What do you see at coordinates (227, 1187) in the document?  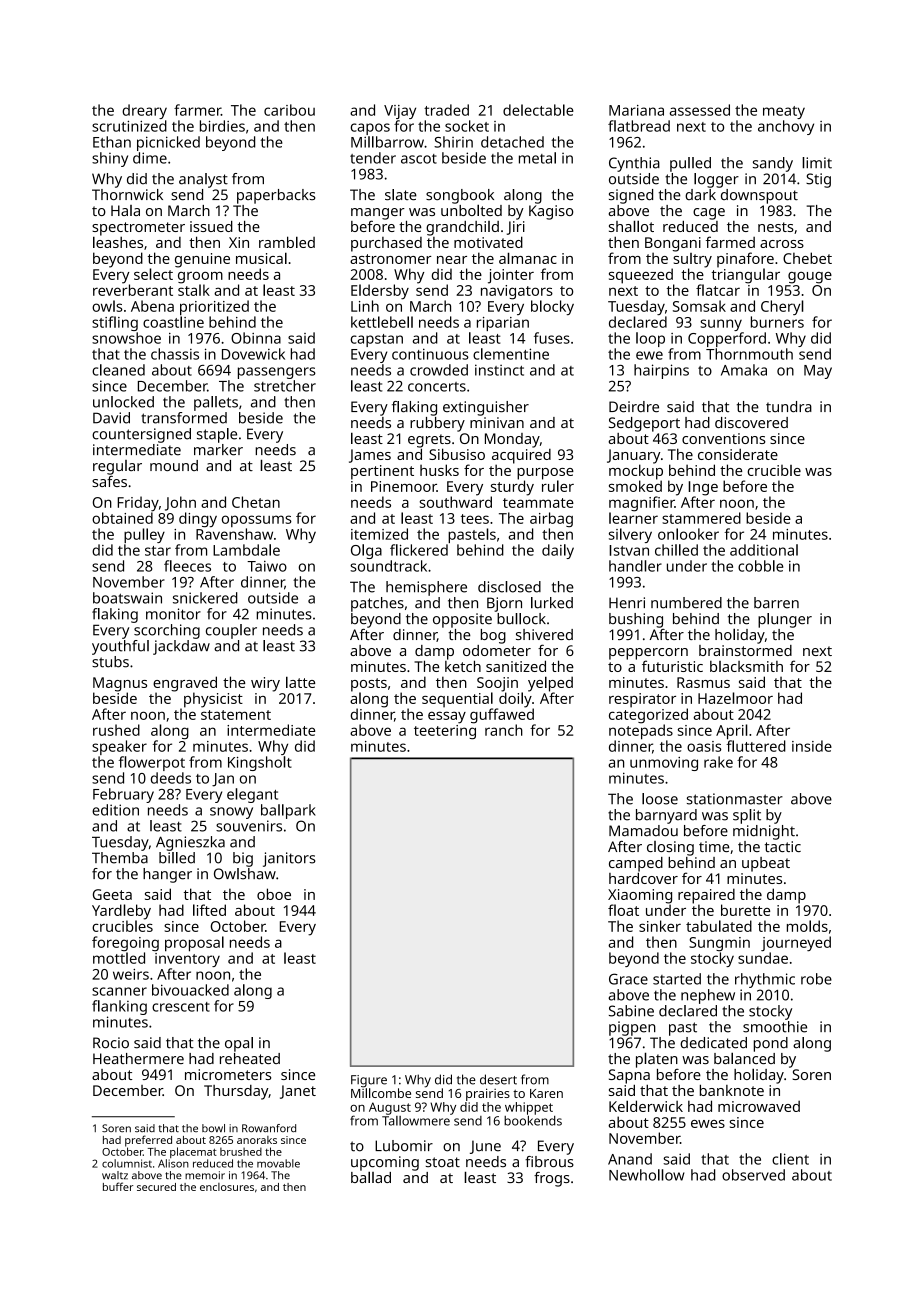 I see `enclosures` at bounding box center [227, 1187].
